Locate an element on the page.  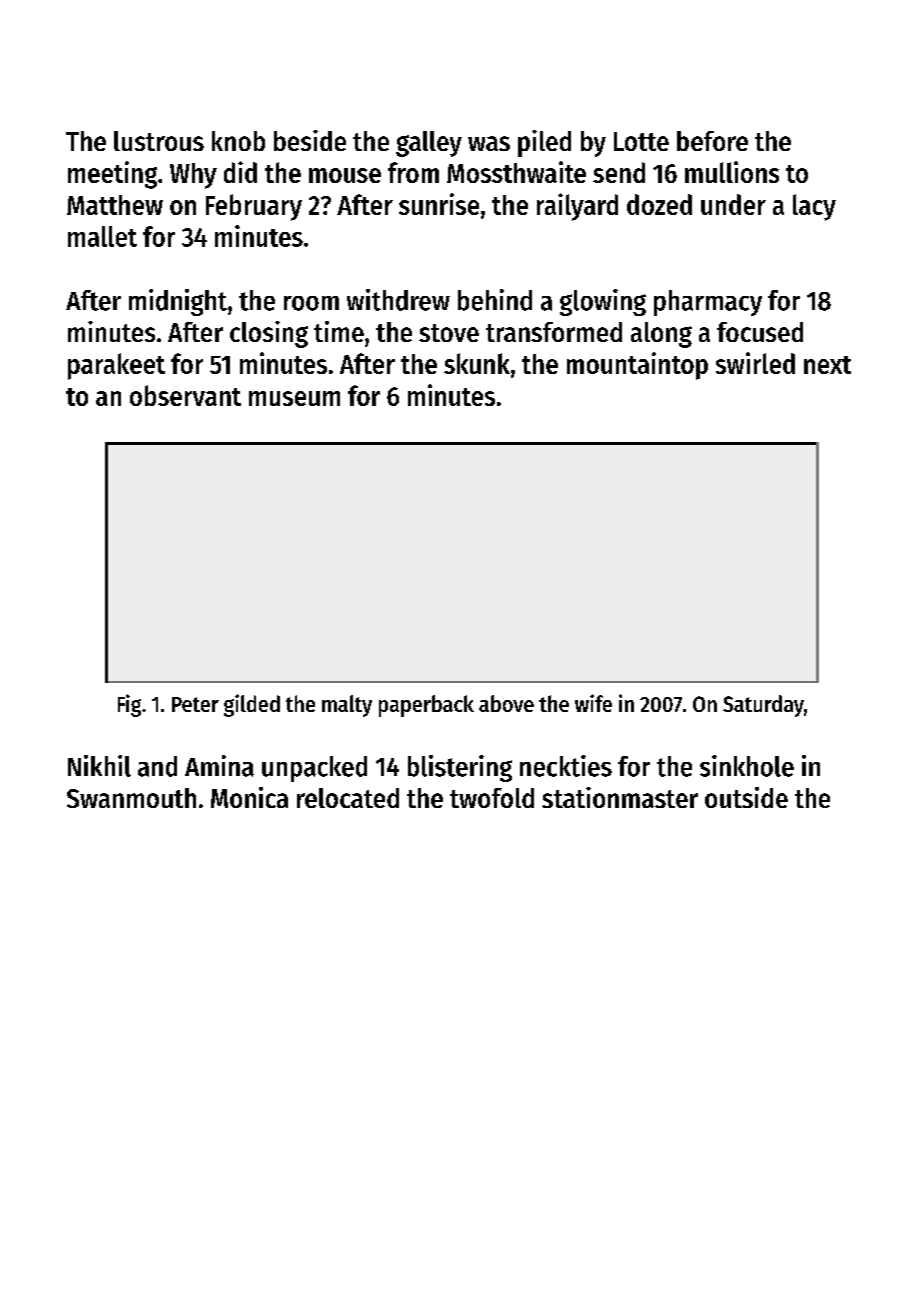
museum is located at coordinates (294, 398).
